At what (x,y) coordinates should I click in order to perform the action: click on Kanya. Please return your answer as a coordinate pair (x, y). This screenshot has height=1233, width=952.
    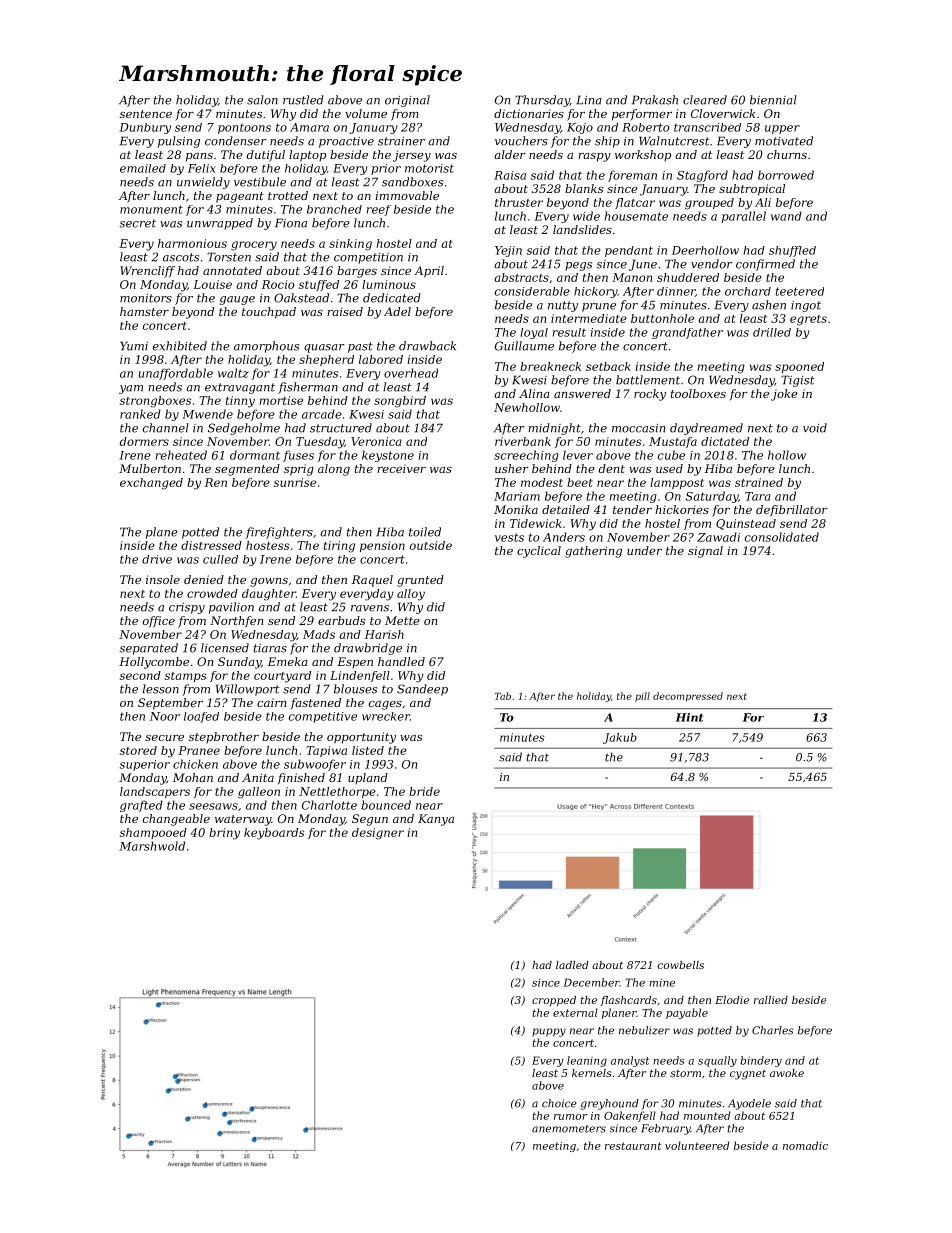
    Looking at the image, I should click on (436, 820).
